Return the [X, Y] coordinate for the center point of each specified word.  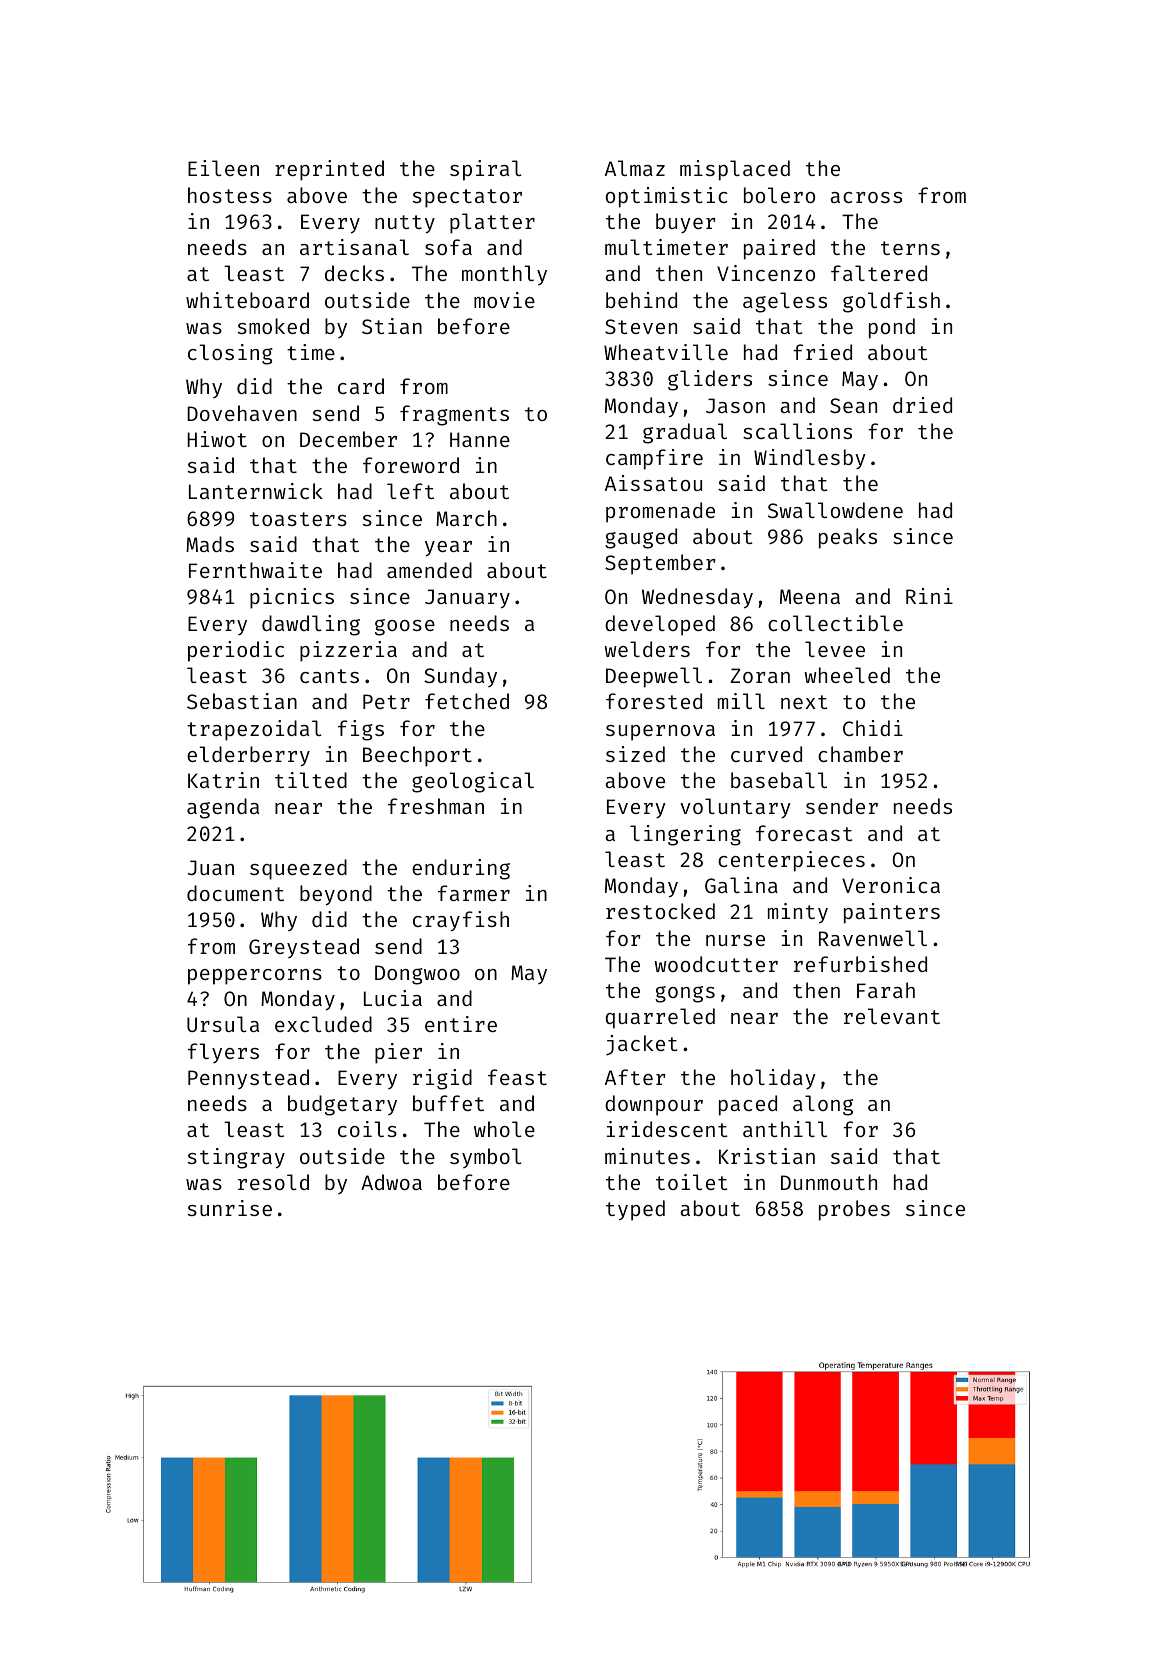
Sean [853, 405]
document [235, 893]
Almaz [635, 168]
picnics [292, 598]
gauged [641, 538]
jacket [642, 1045]
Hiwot [217, 439]
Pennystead [248, 1079]
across [866, 197]
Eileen [223, 168]
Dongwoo [417, 975]
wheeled [847, 675]
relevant [892, 1016]
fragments [454, 415]
